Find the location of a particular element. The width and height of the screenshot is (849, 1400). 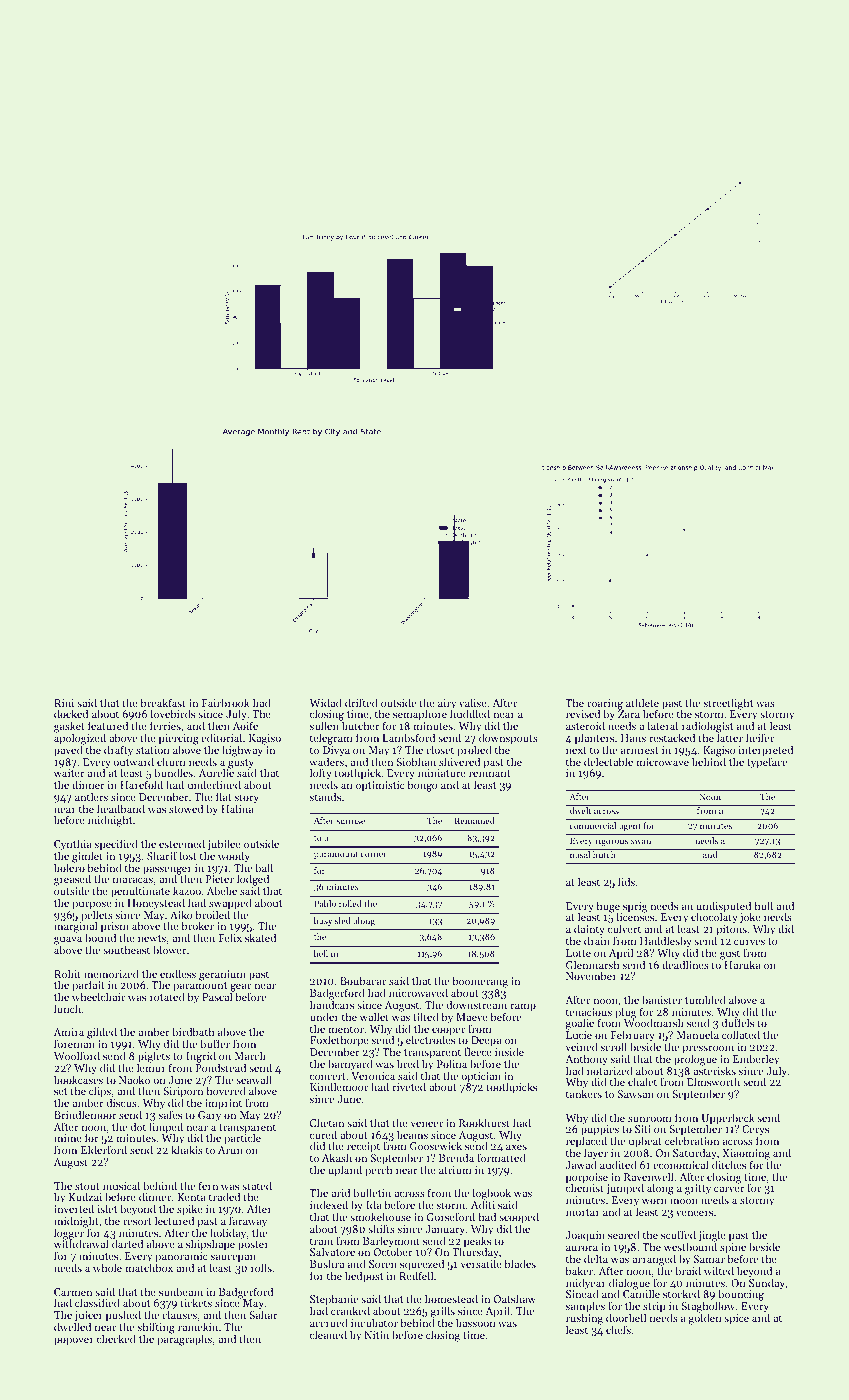

busy is located at coordinates (323, 921).
